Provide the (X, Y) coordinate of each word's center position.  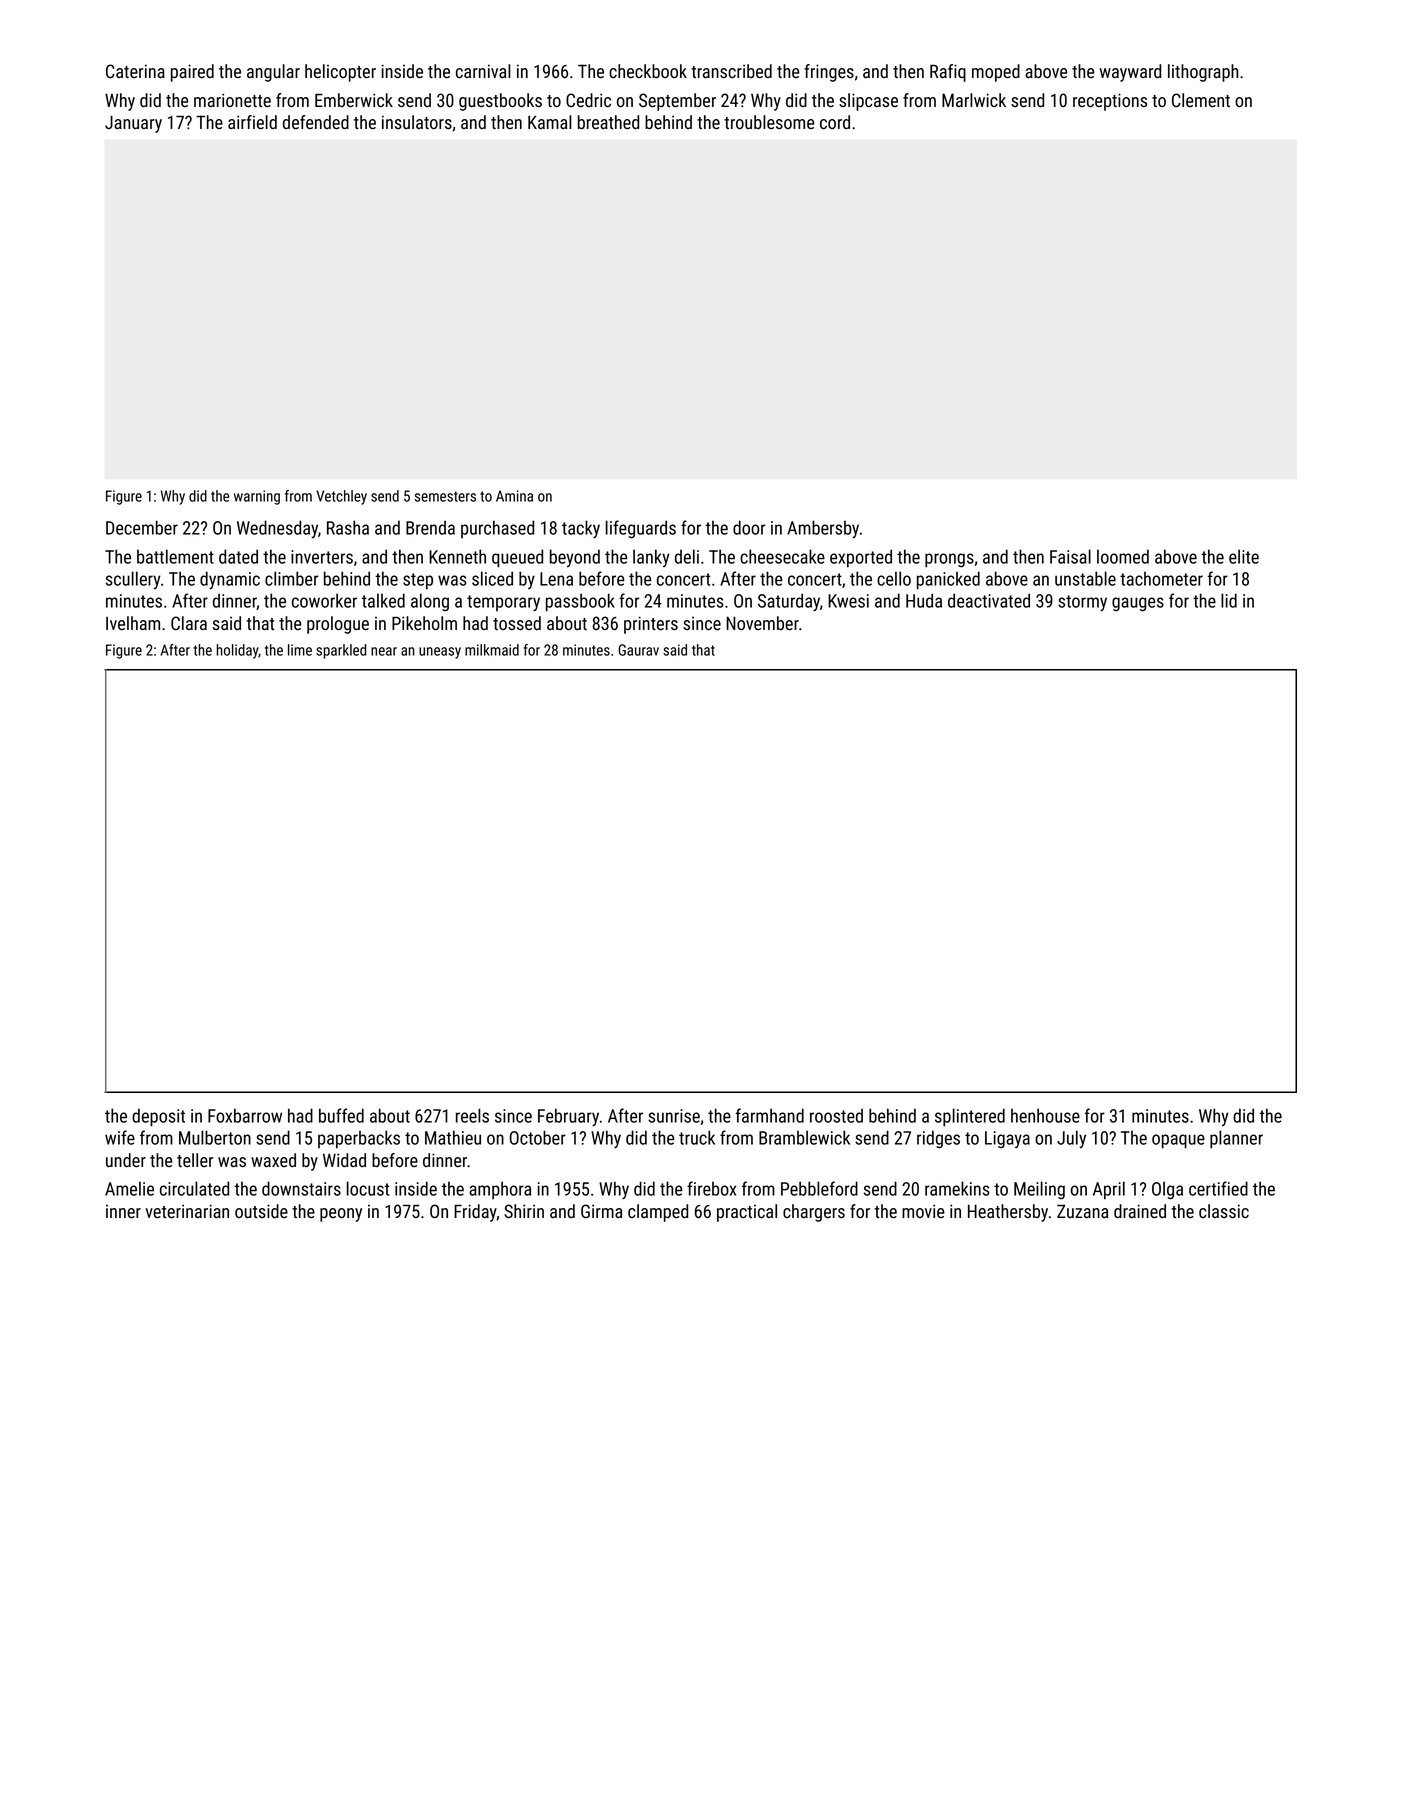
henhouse (1045, 1115)
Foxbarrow (245, 1115)
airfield (252, 122)
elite (1244, 556)
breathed (608, 122)
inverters (322, 557)
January (133, 124)
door (749, 527)
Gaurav (638, 650)
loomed (1123, 556)
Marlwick (974, 100)
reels (472, 1115)
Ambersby (823, 529)
